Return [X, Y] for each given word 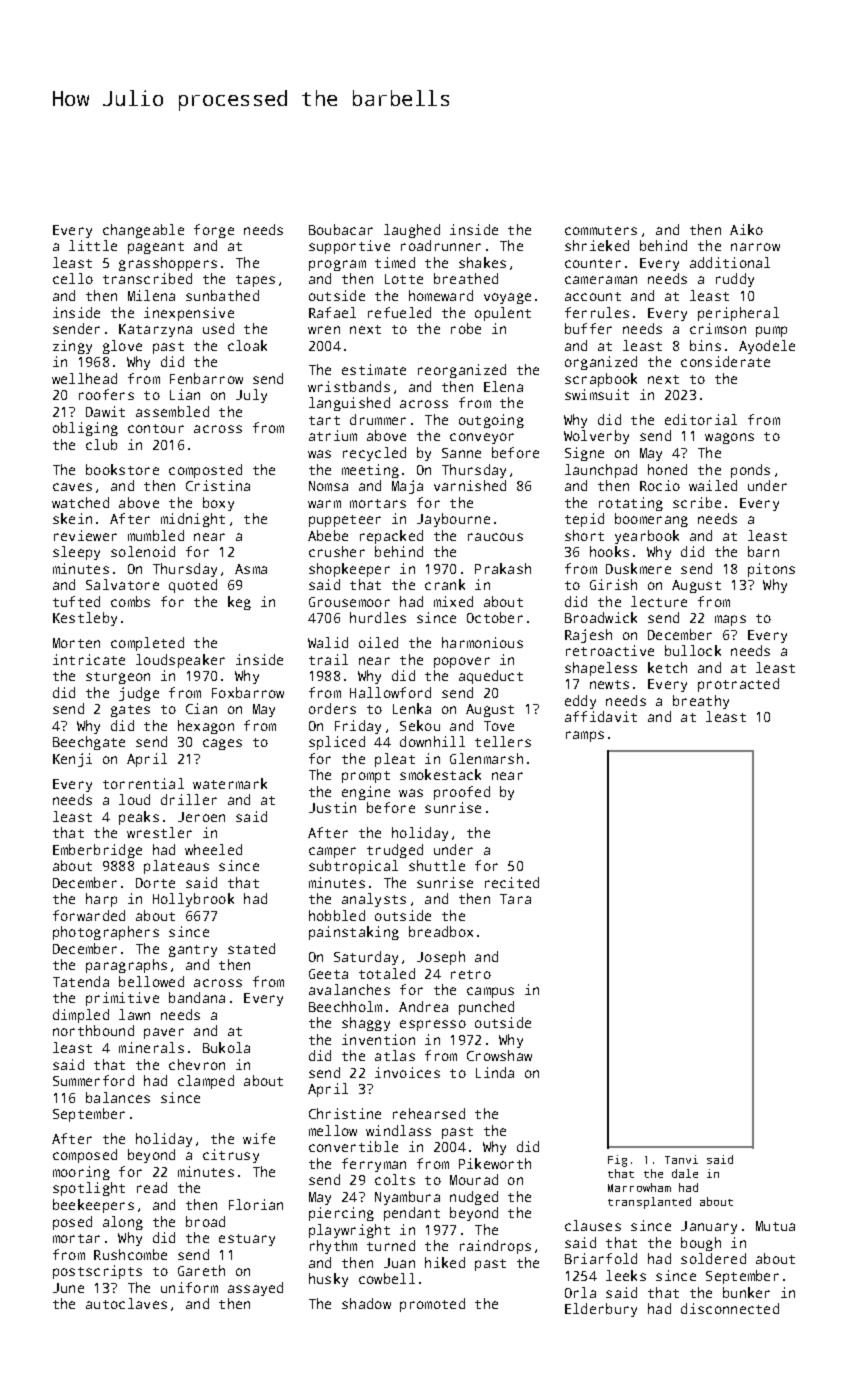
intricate [89, 659]
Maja [407, 487]
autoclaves [126, 1303]
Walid [328, 642]
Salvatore [122, 584]
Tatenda [81, 981]
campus [490, 992]
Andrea [423, 1006]
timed [395, 262]
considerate [725, 361]
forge [214, 231]
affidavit [601, 716]
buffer [588, 328]
